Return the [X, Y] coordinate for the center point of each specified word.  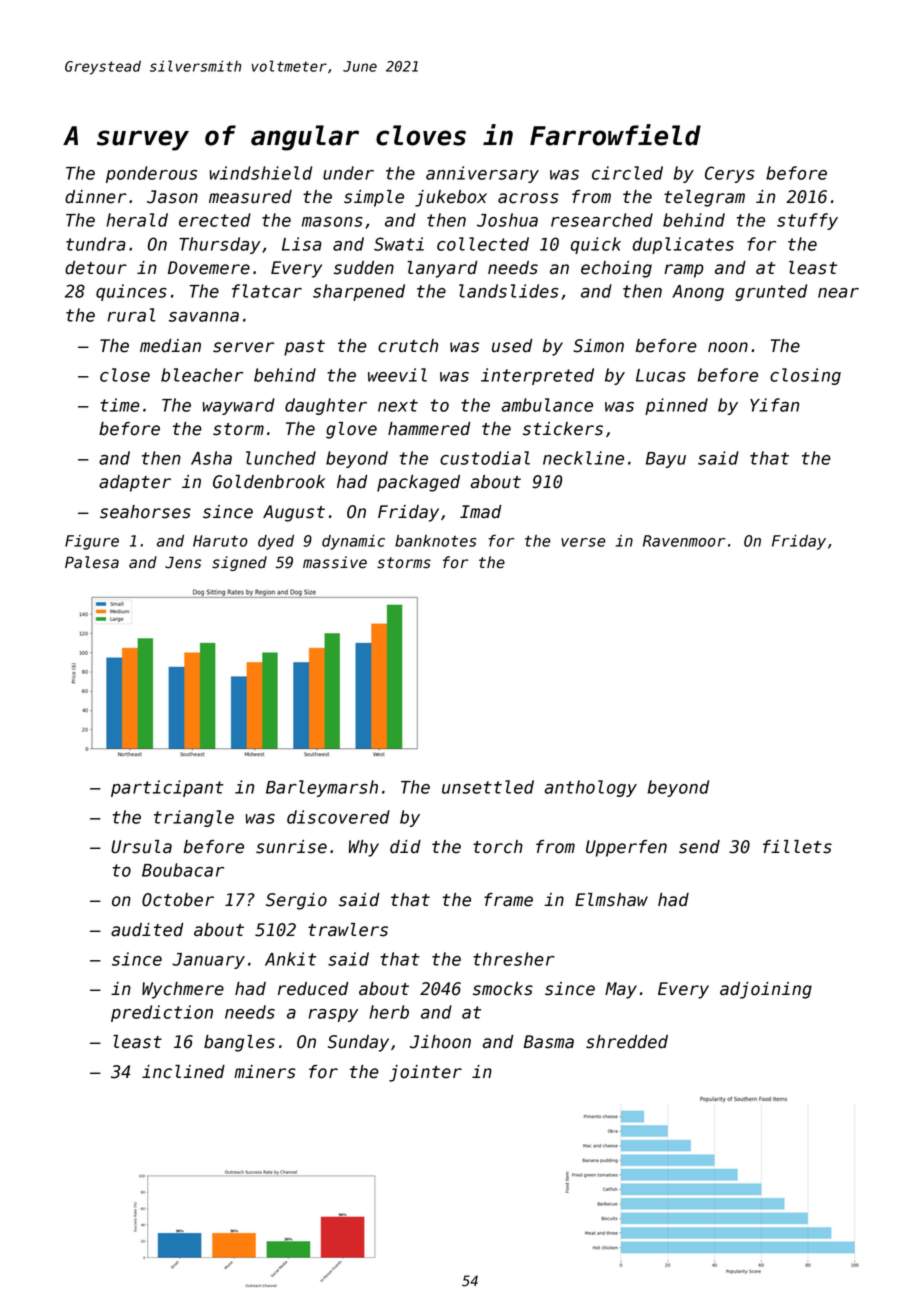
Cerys [729, 174]
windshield [261, 173]
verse [583, 542]
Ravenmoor [684, 541]
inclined [183, 1072]
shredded [627, 1042]
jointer [425, 1073]
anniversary [482, 174]
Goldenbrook [269, 482]
